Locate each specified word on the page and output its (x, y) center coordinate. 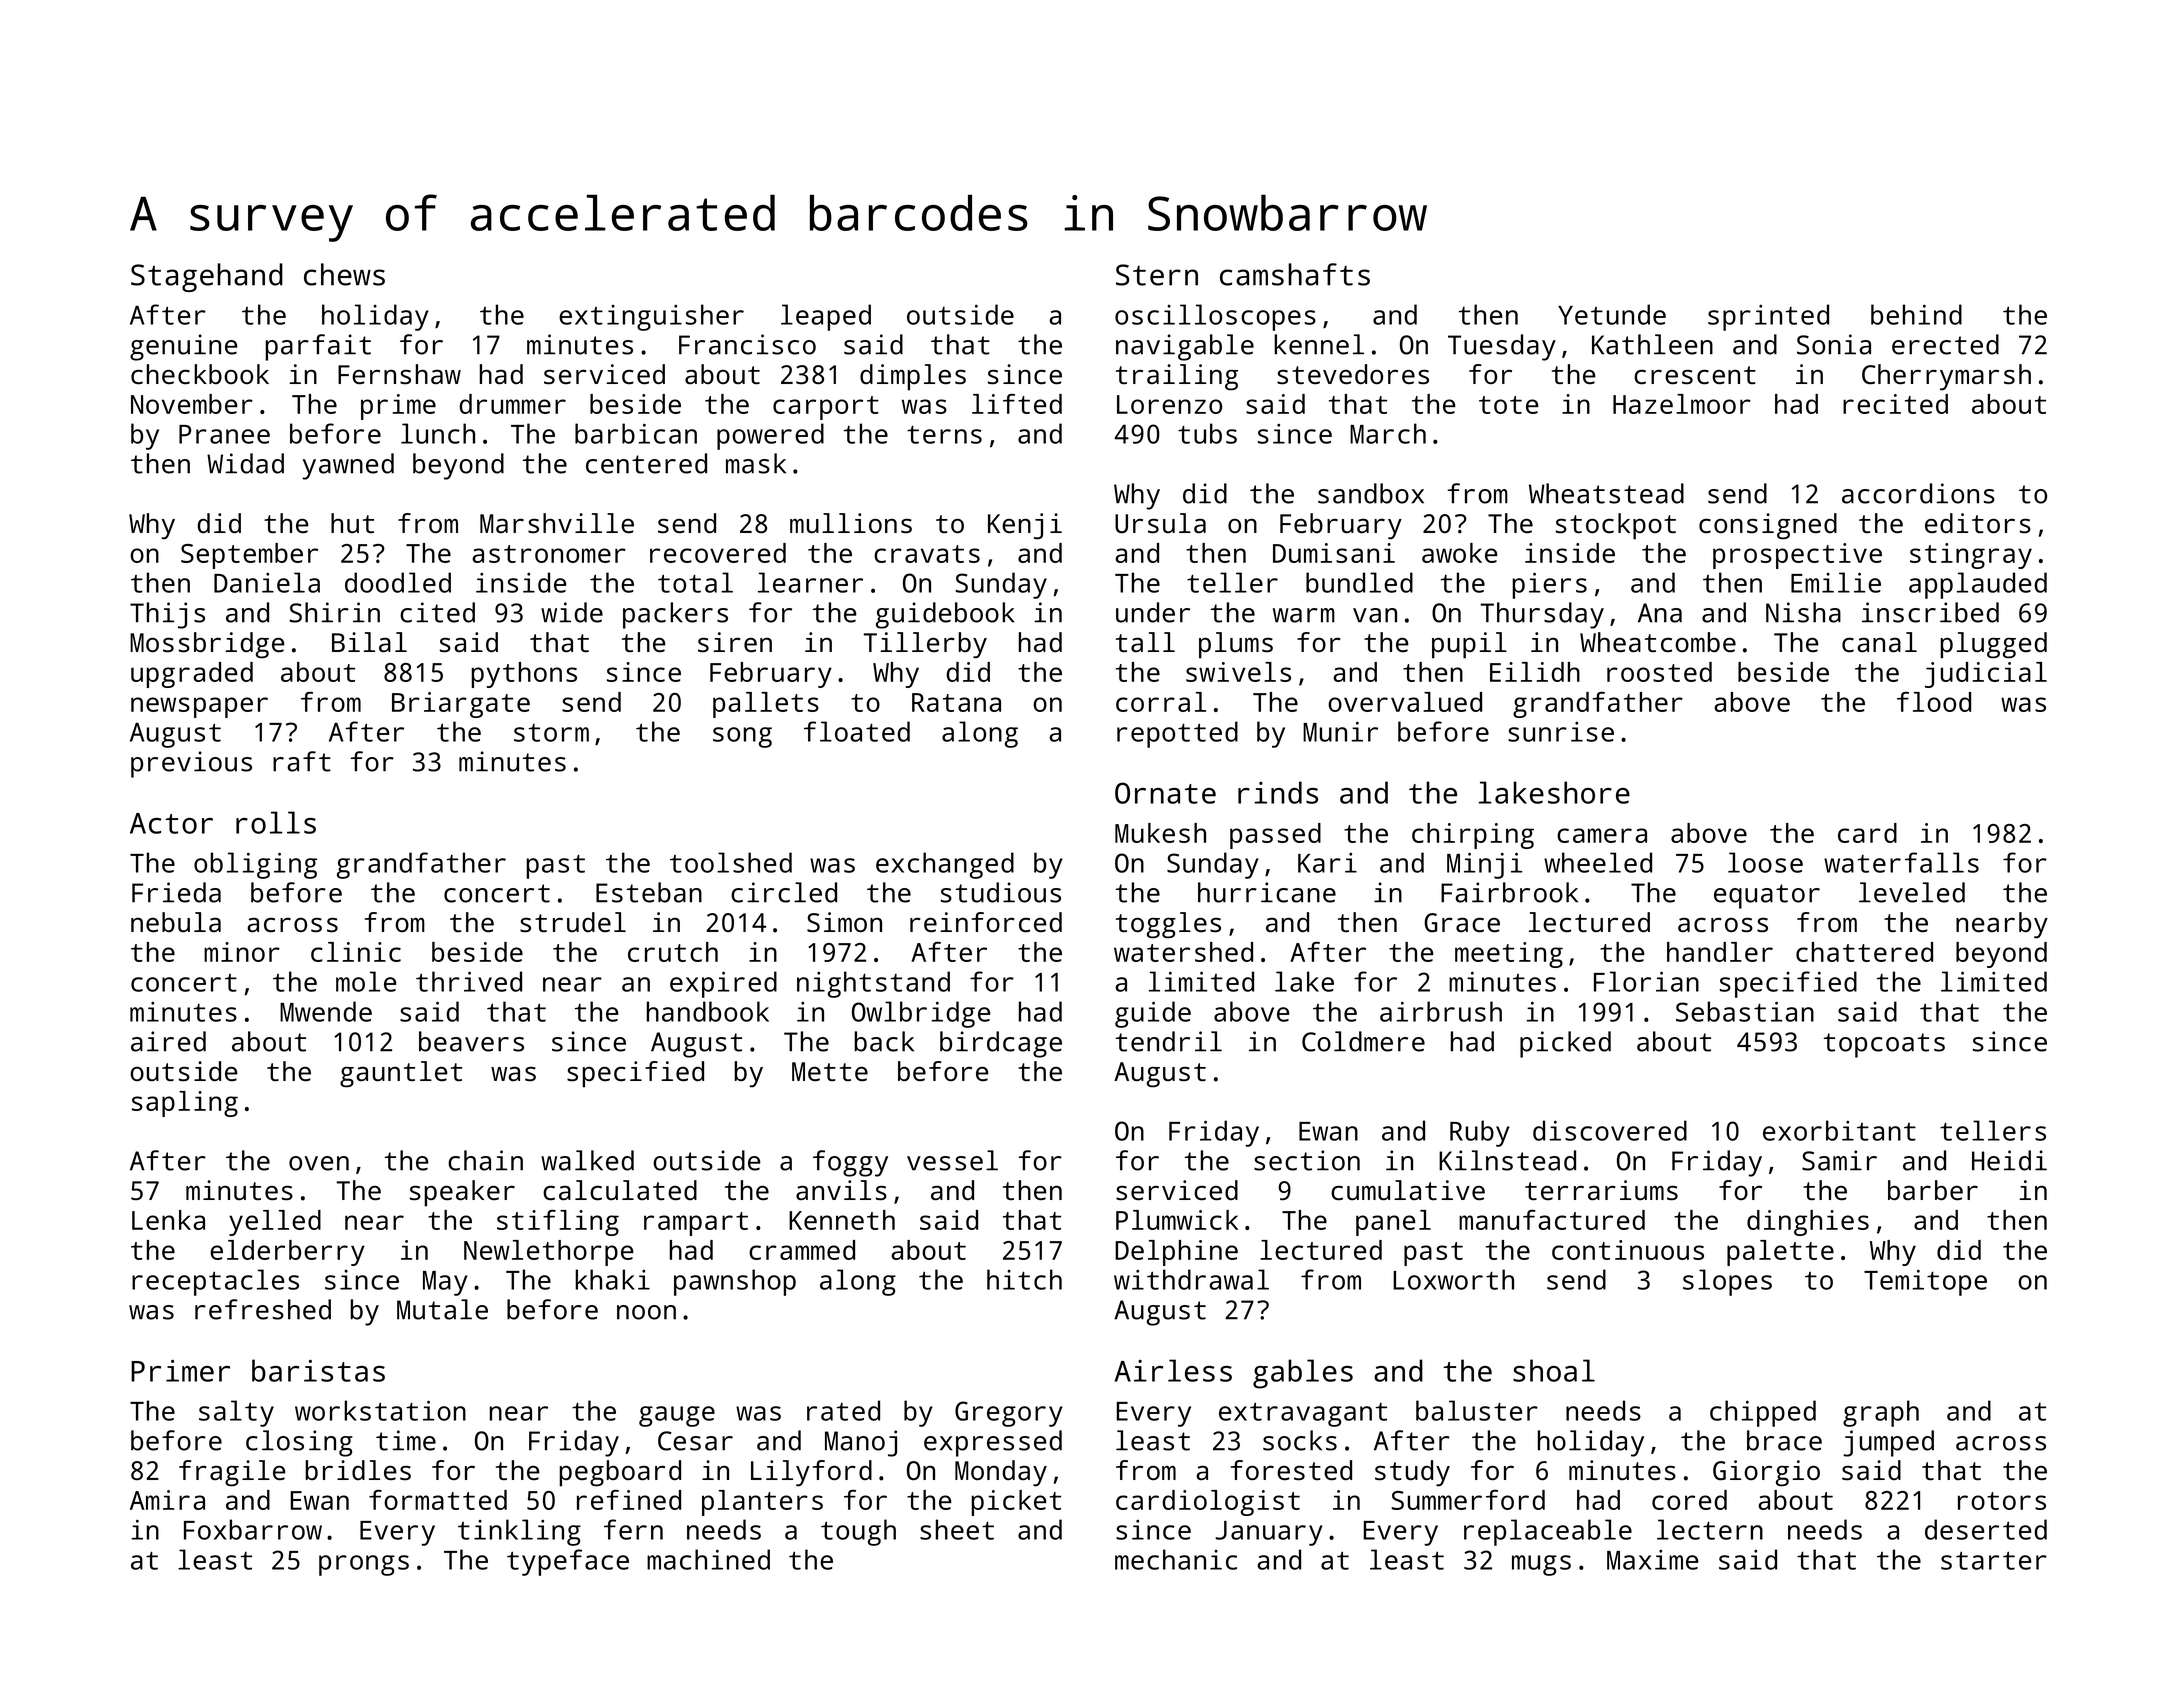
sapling (185, 1104)
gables (1303, 1374)
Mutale (442, 1309)
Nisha (1803, 612)
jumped (1888, 1443)
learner (810, 582)
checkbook (200, 374)
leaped (826, 317)
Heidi (2009, 1160)
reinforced (986, 922)
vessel (952, 1160)
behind (1916, 314)
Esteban (649, 892)
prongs (364, 1565)
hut (352, 523)
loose (1765, 862)
